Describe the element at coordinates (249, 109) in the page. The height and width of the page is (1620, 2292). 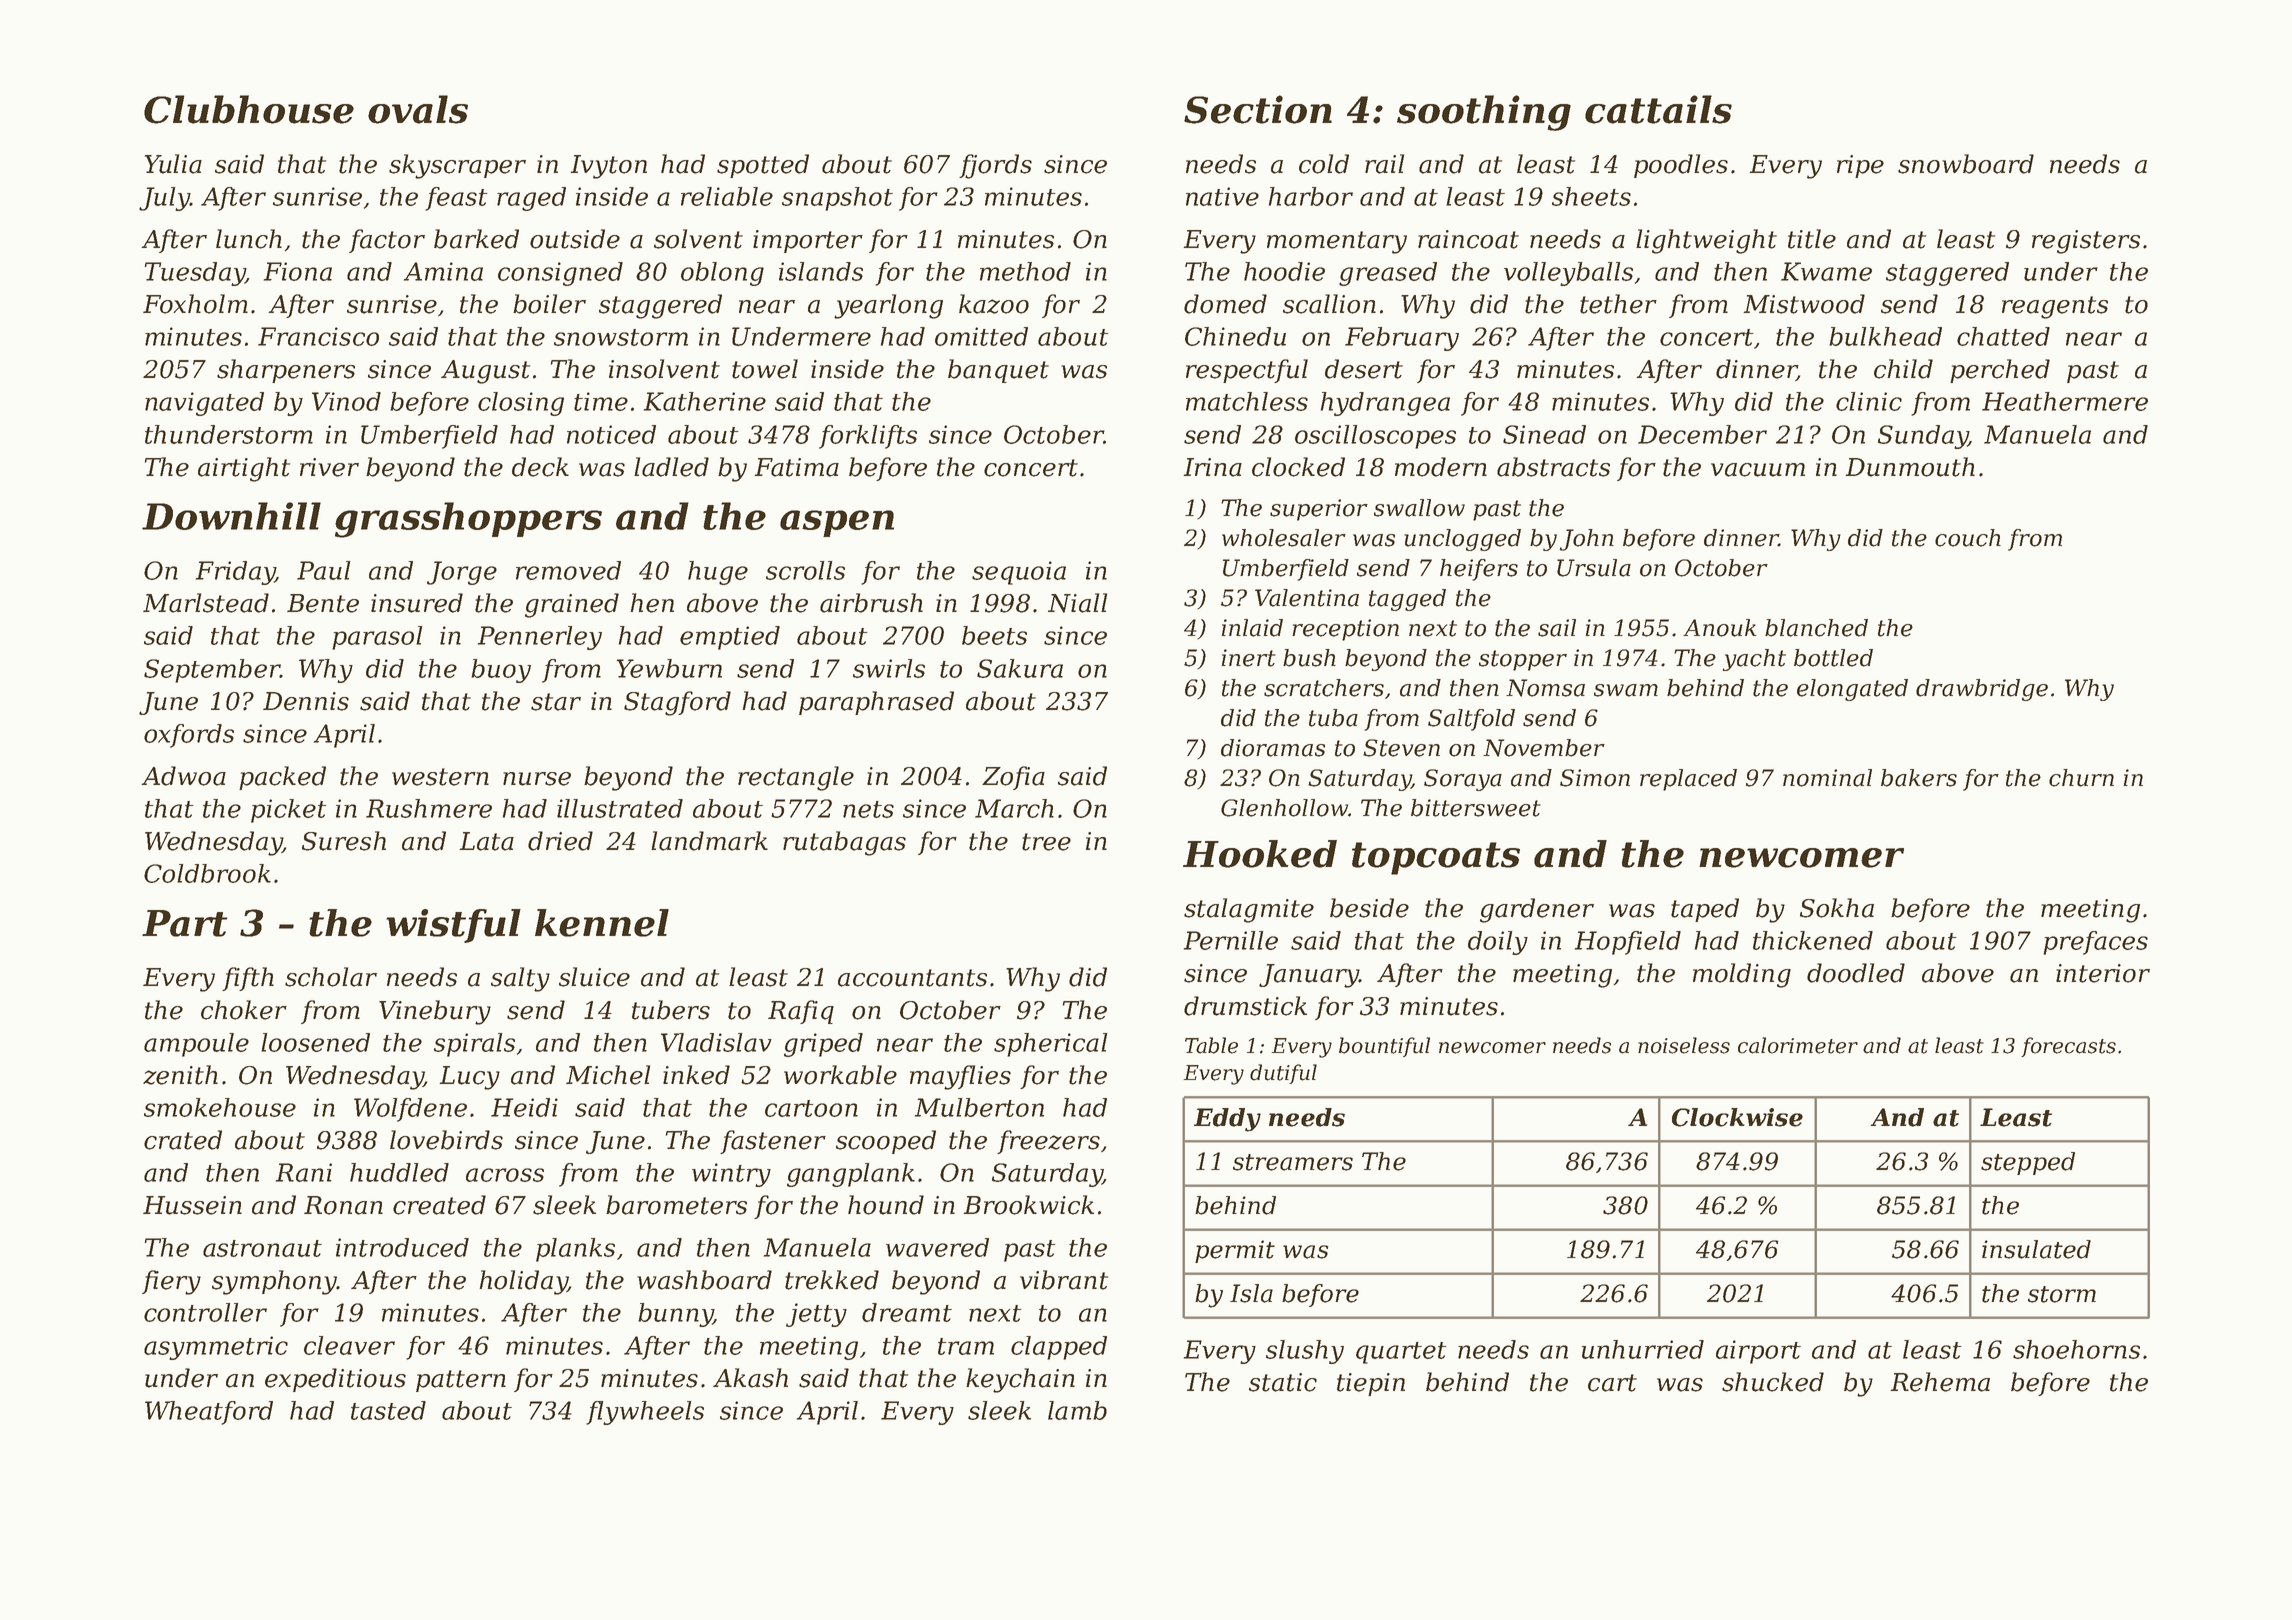
I see `Clubhouse` at that location.
